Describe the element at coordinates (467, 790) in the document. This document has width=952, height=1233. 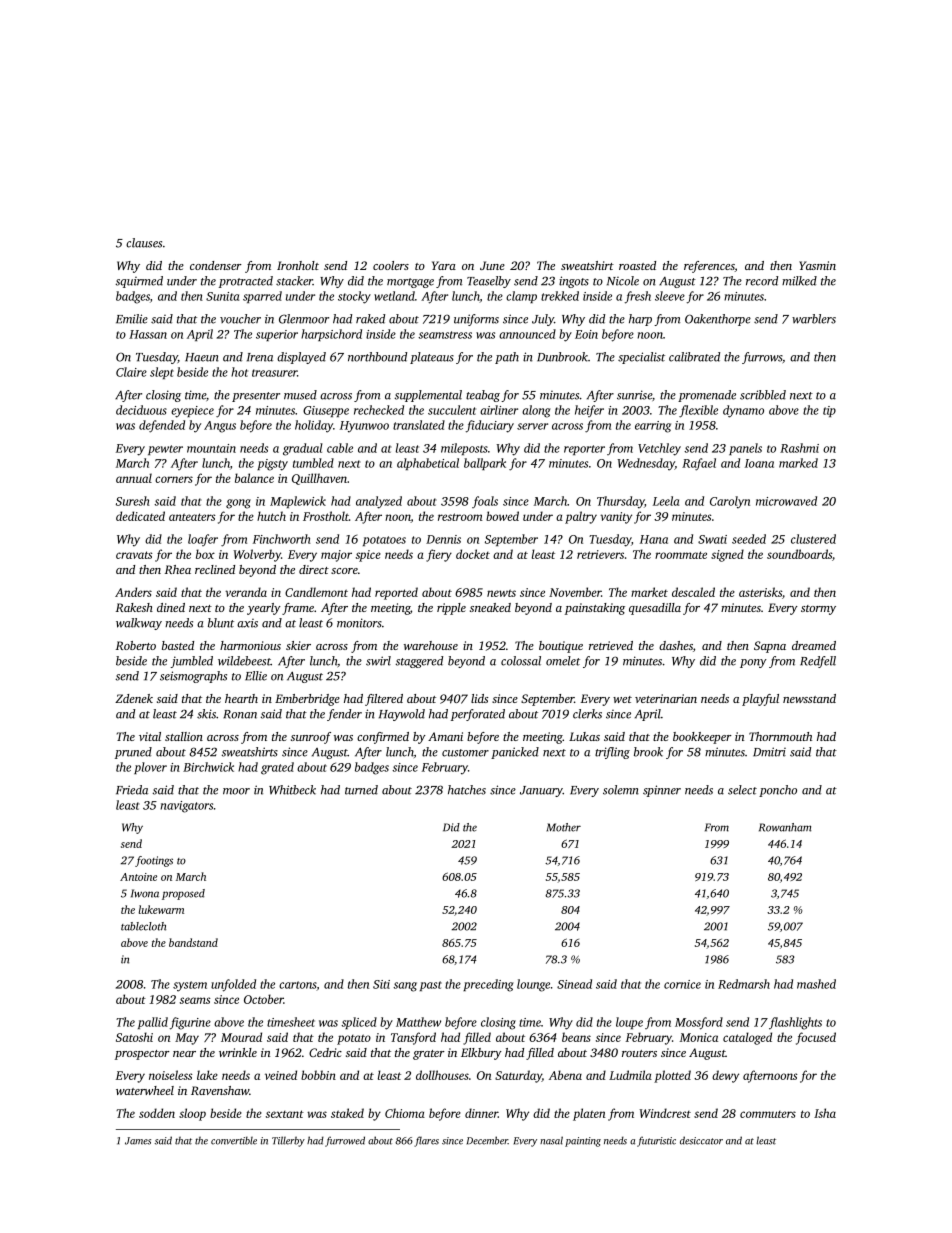
I see `hatches` at that location.
